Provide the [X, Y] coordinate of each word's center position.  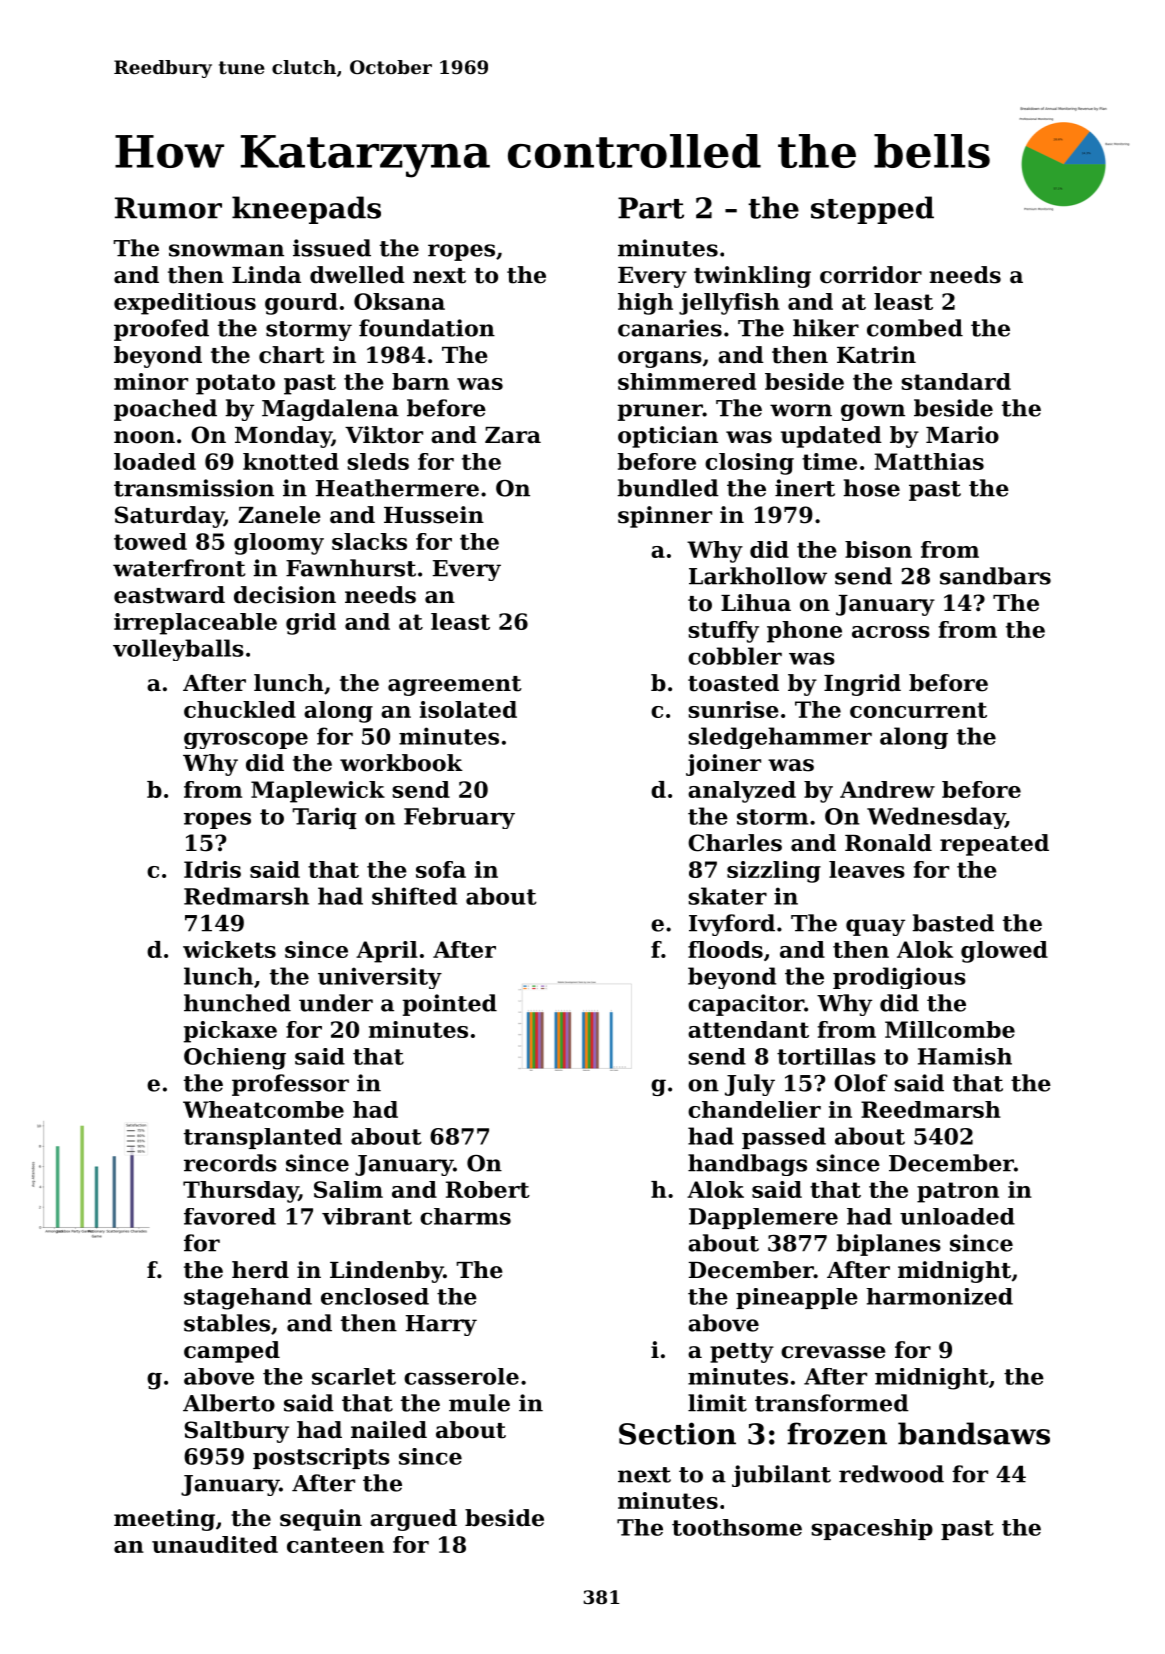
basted [953, 923]
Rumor [168, 208]
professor [290, 1085]
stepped [872, 210]
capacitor [746, 1005]
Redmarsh [246, 896]
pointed [450, 1005]
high [645, 304]
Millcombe [950, 1029]
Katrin [876, 355]
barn [420, 381]
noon [144, 437]
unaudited [215, 1544]
